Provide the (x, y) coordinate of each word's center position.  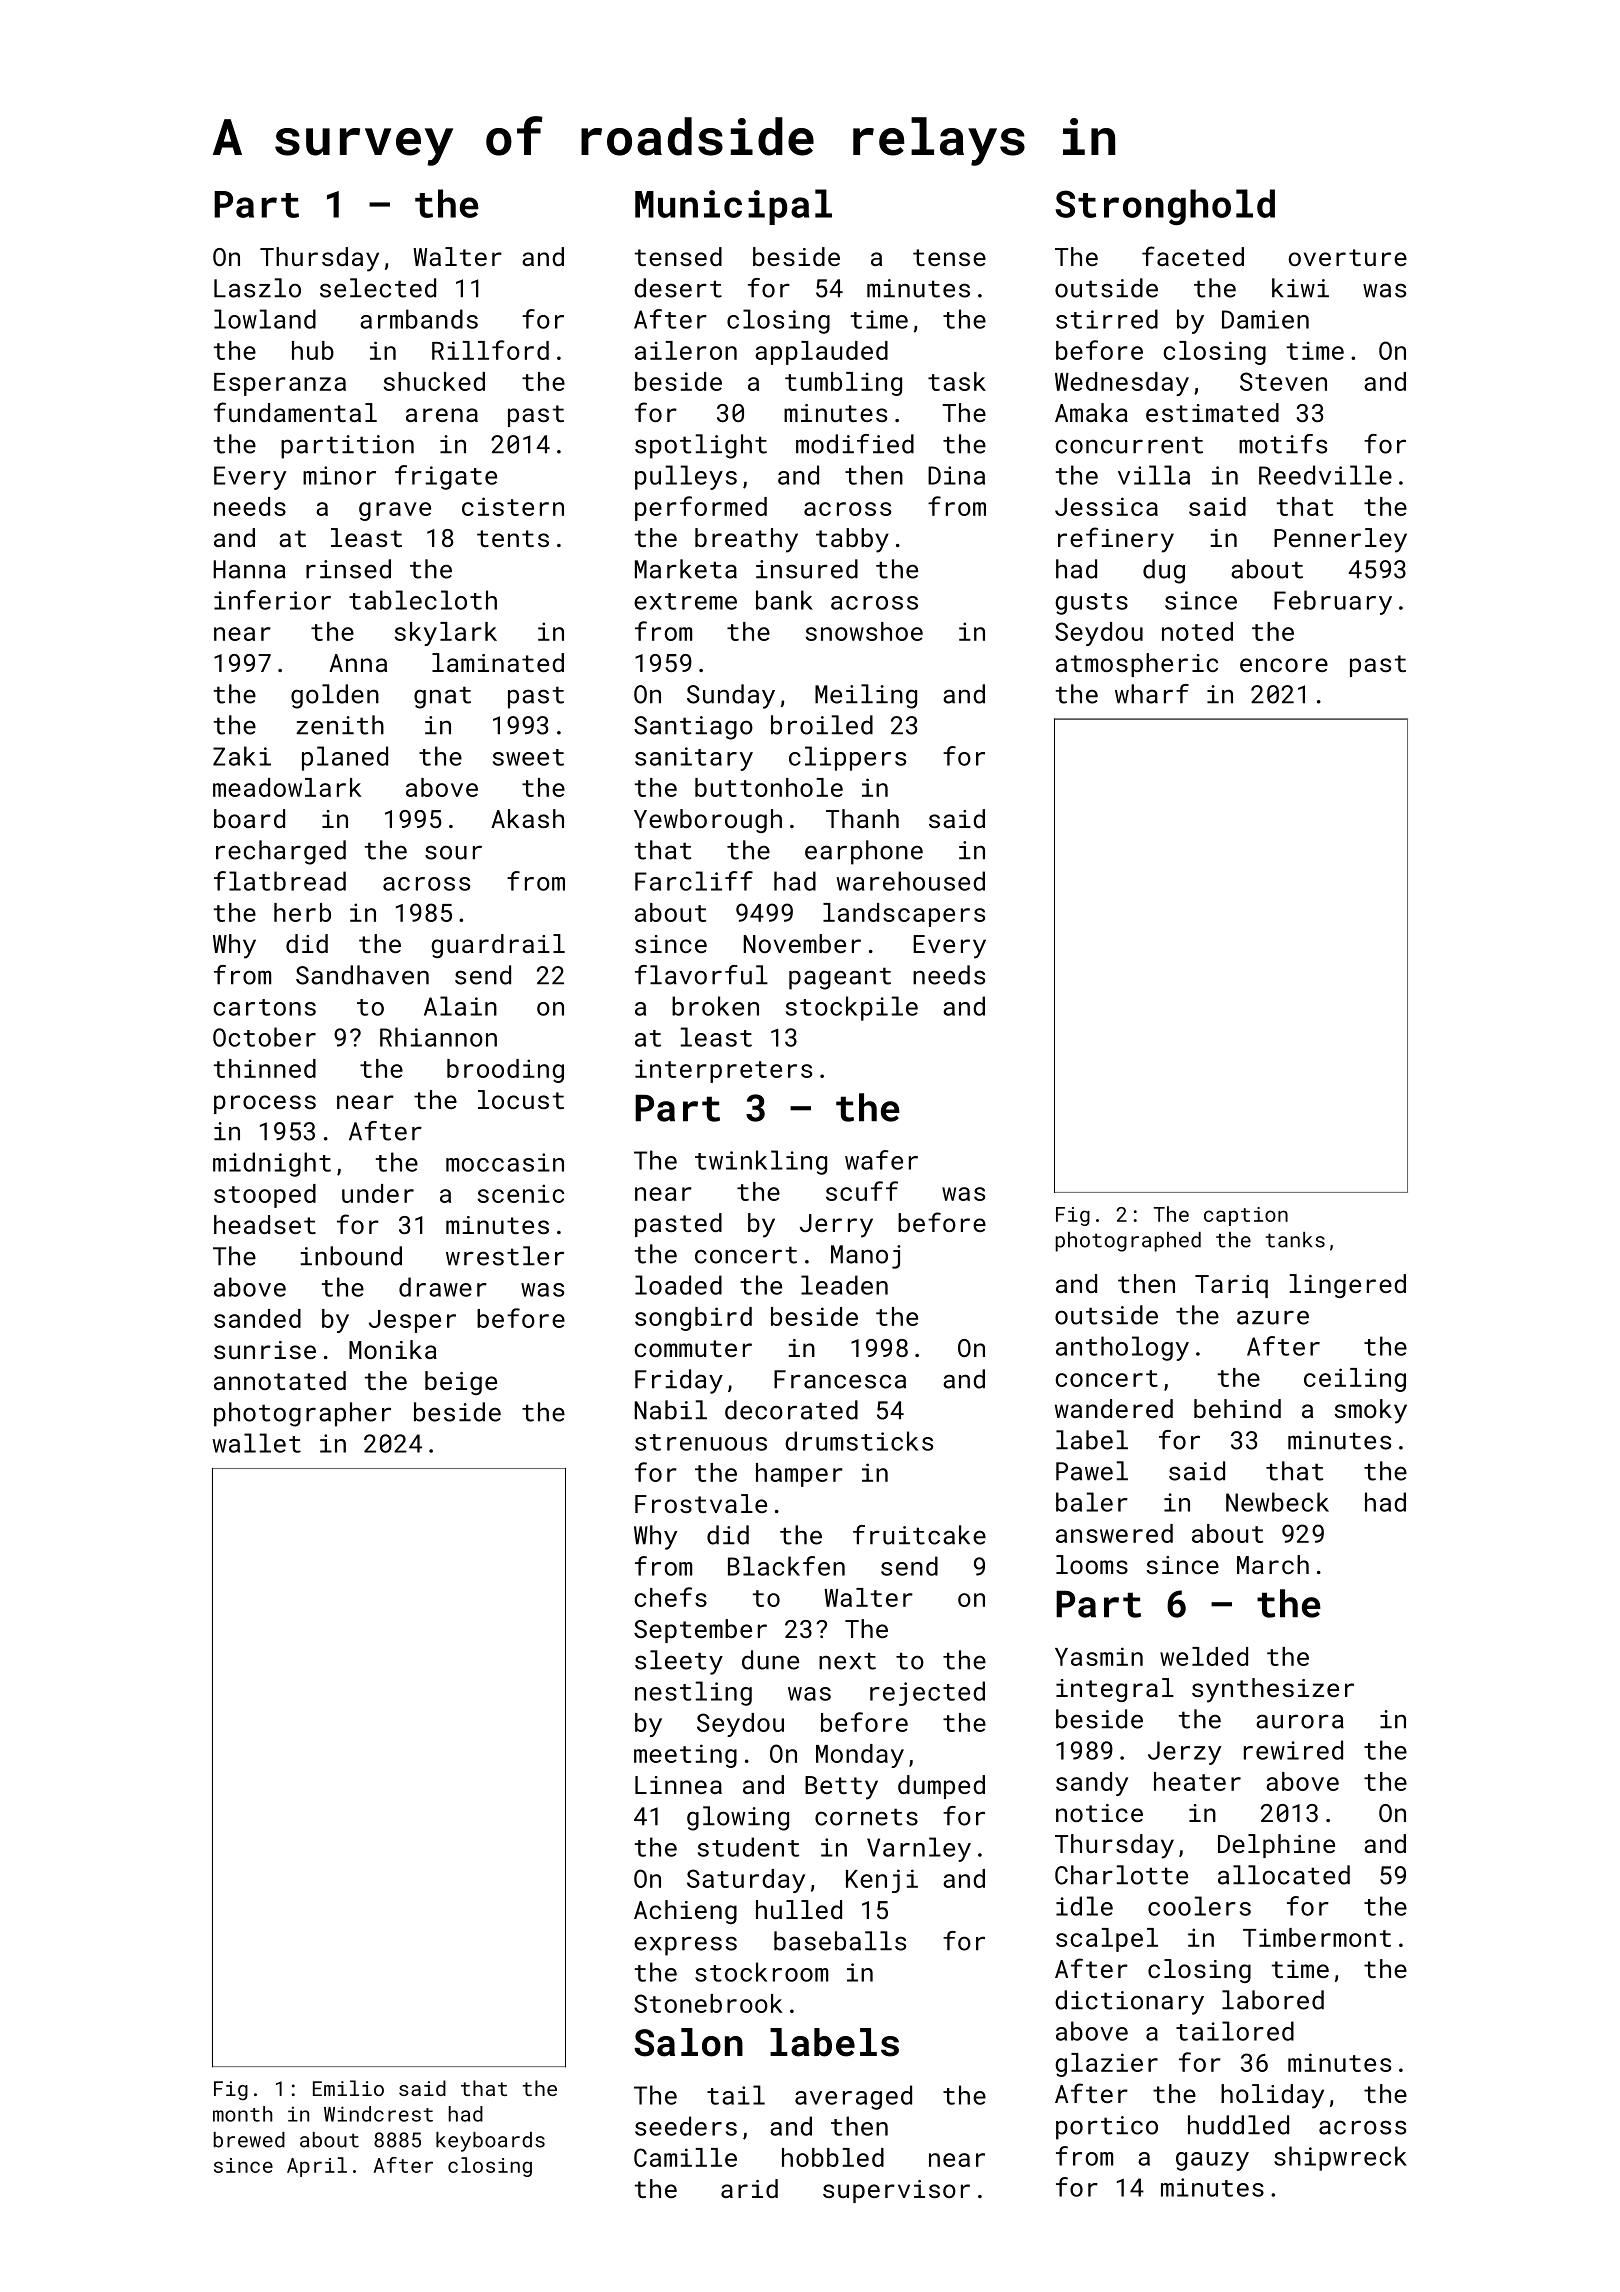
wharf (1152, 694)
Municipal (733, 207)
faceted (1193, 256)
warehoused (910, 881)
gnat (442, 697)
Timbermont (1317, 1937)
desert (678, 288)
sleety (679, 1662)
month (242, 2114)
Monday (860, 1756)
